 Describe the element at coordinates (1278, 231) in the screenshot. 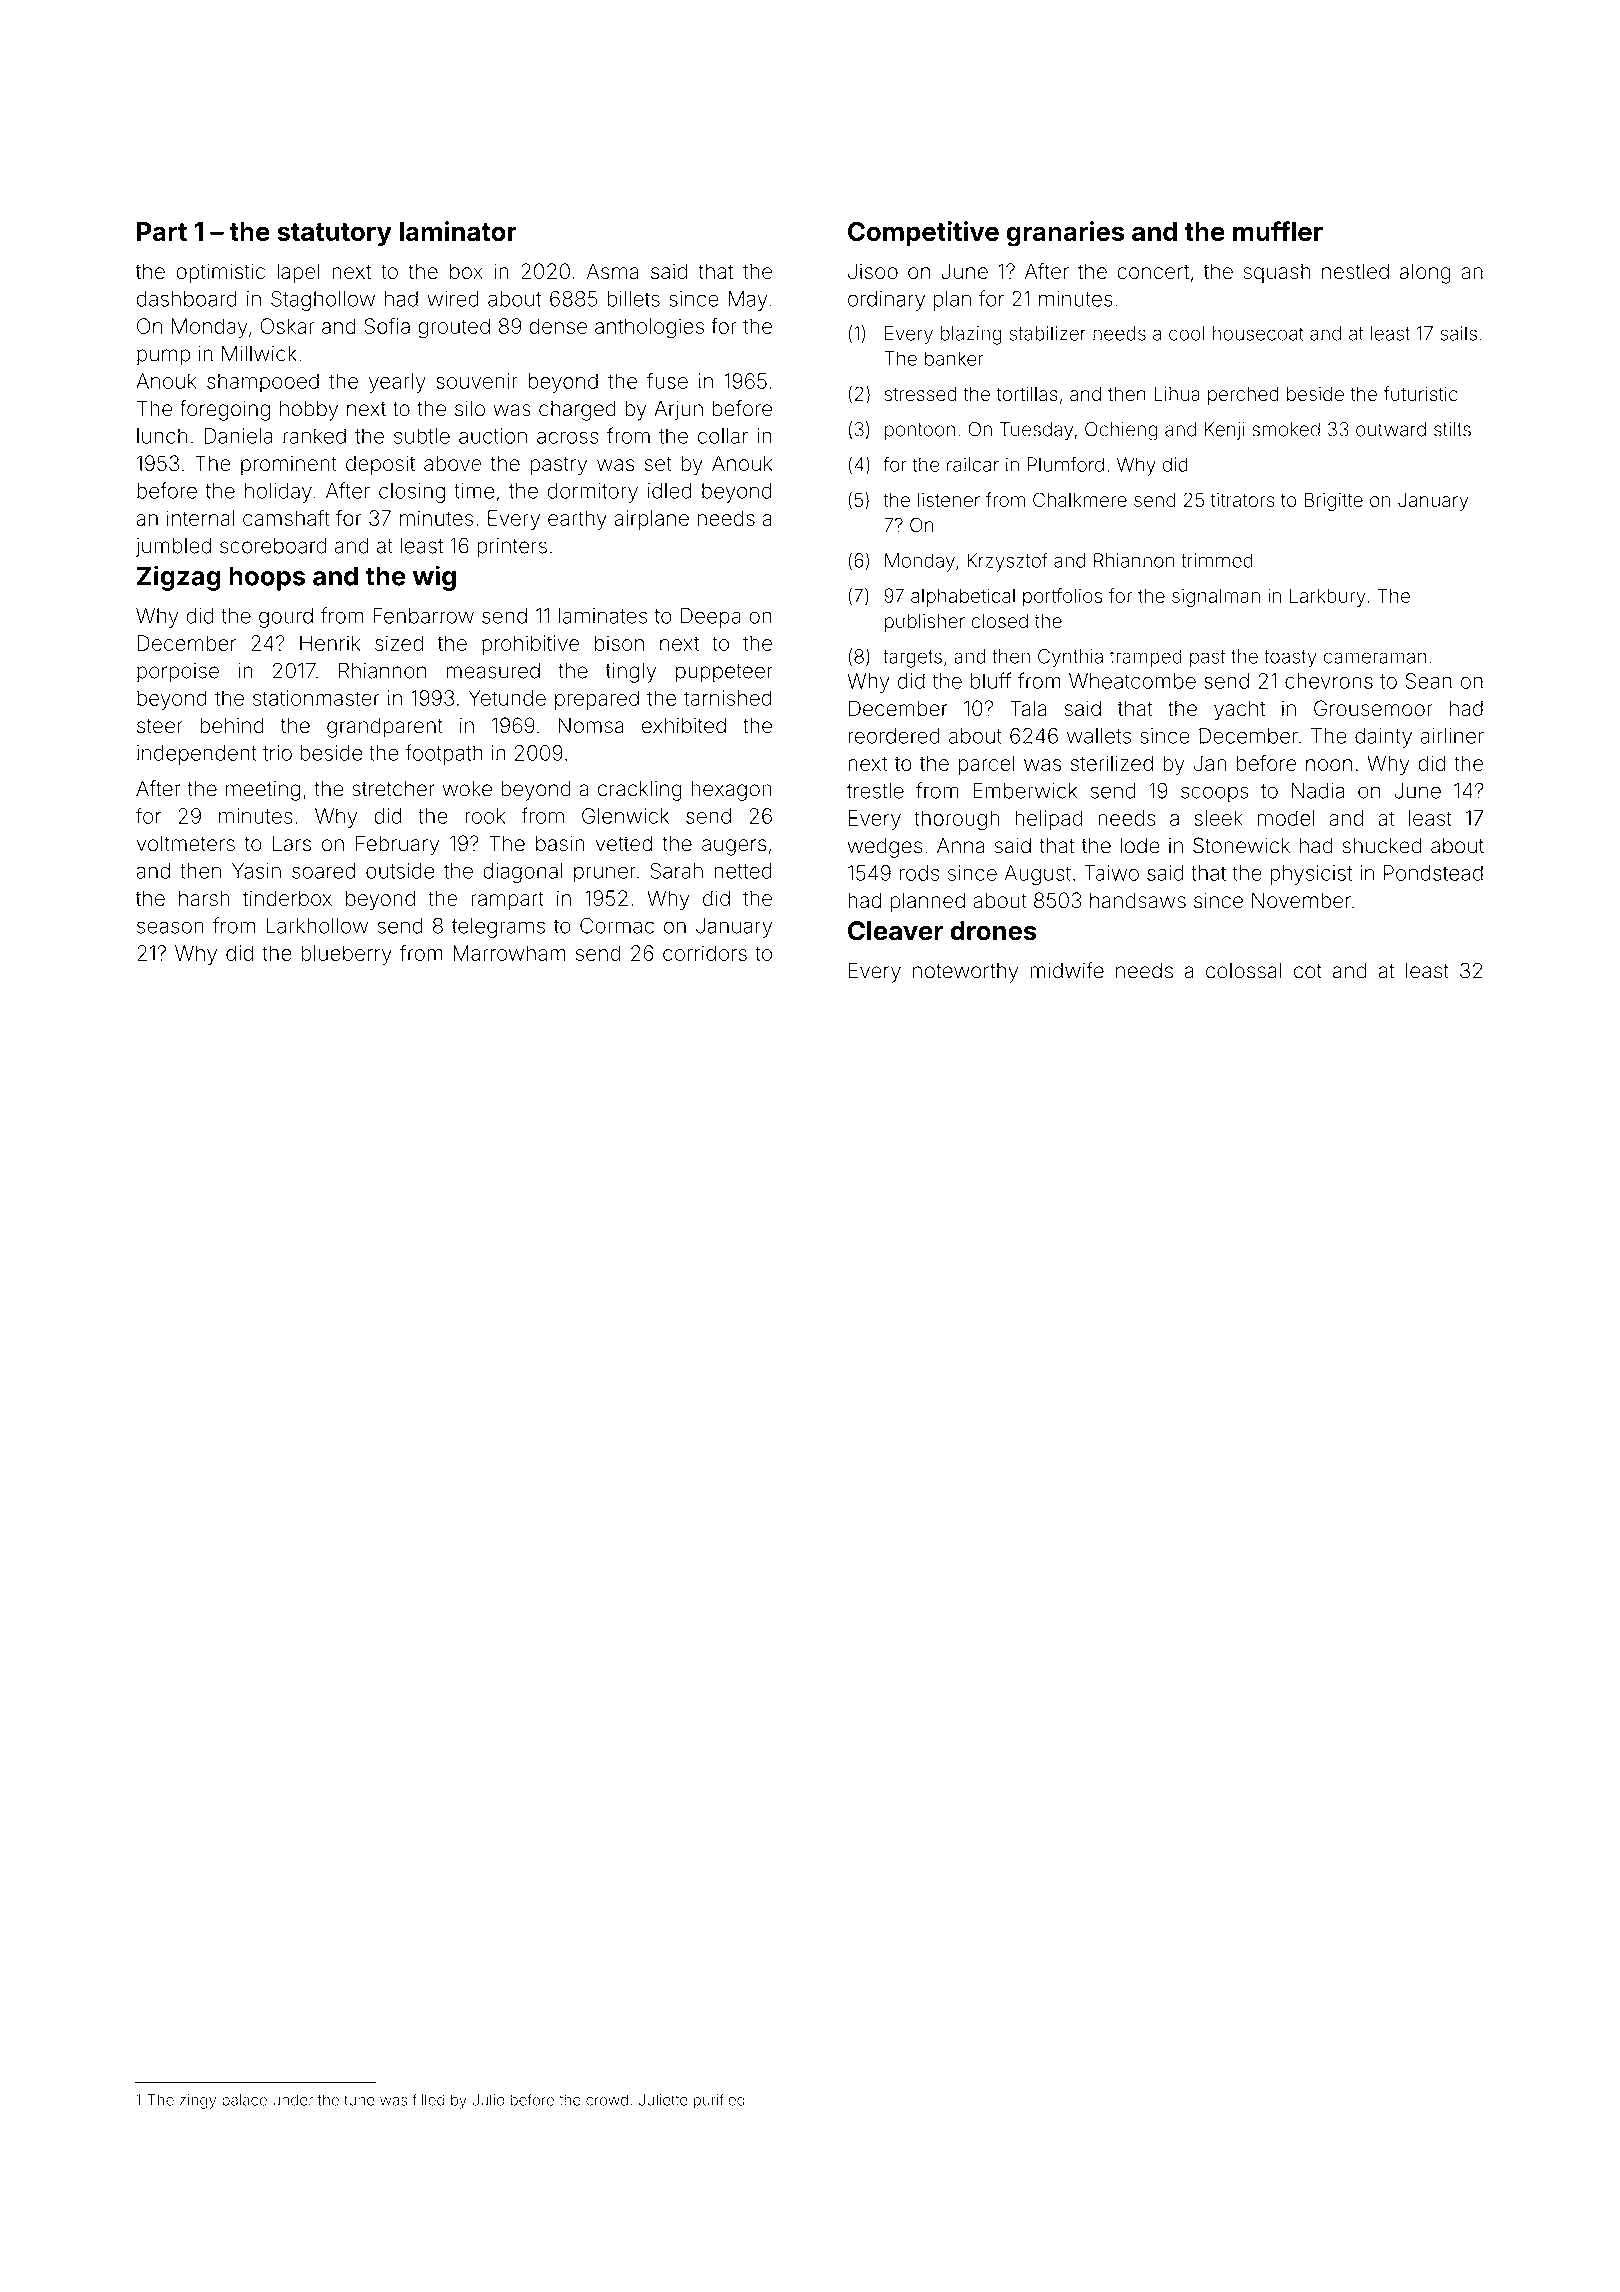

I see `muffler` at that location.
